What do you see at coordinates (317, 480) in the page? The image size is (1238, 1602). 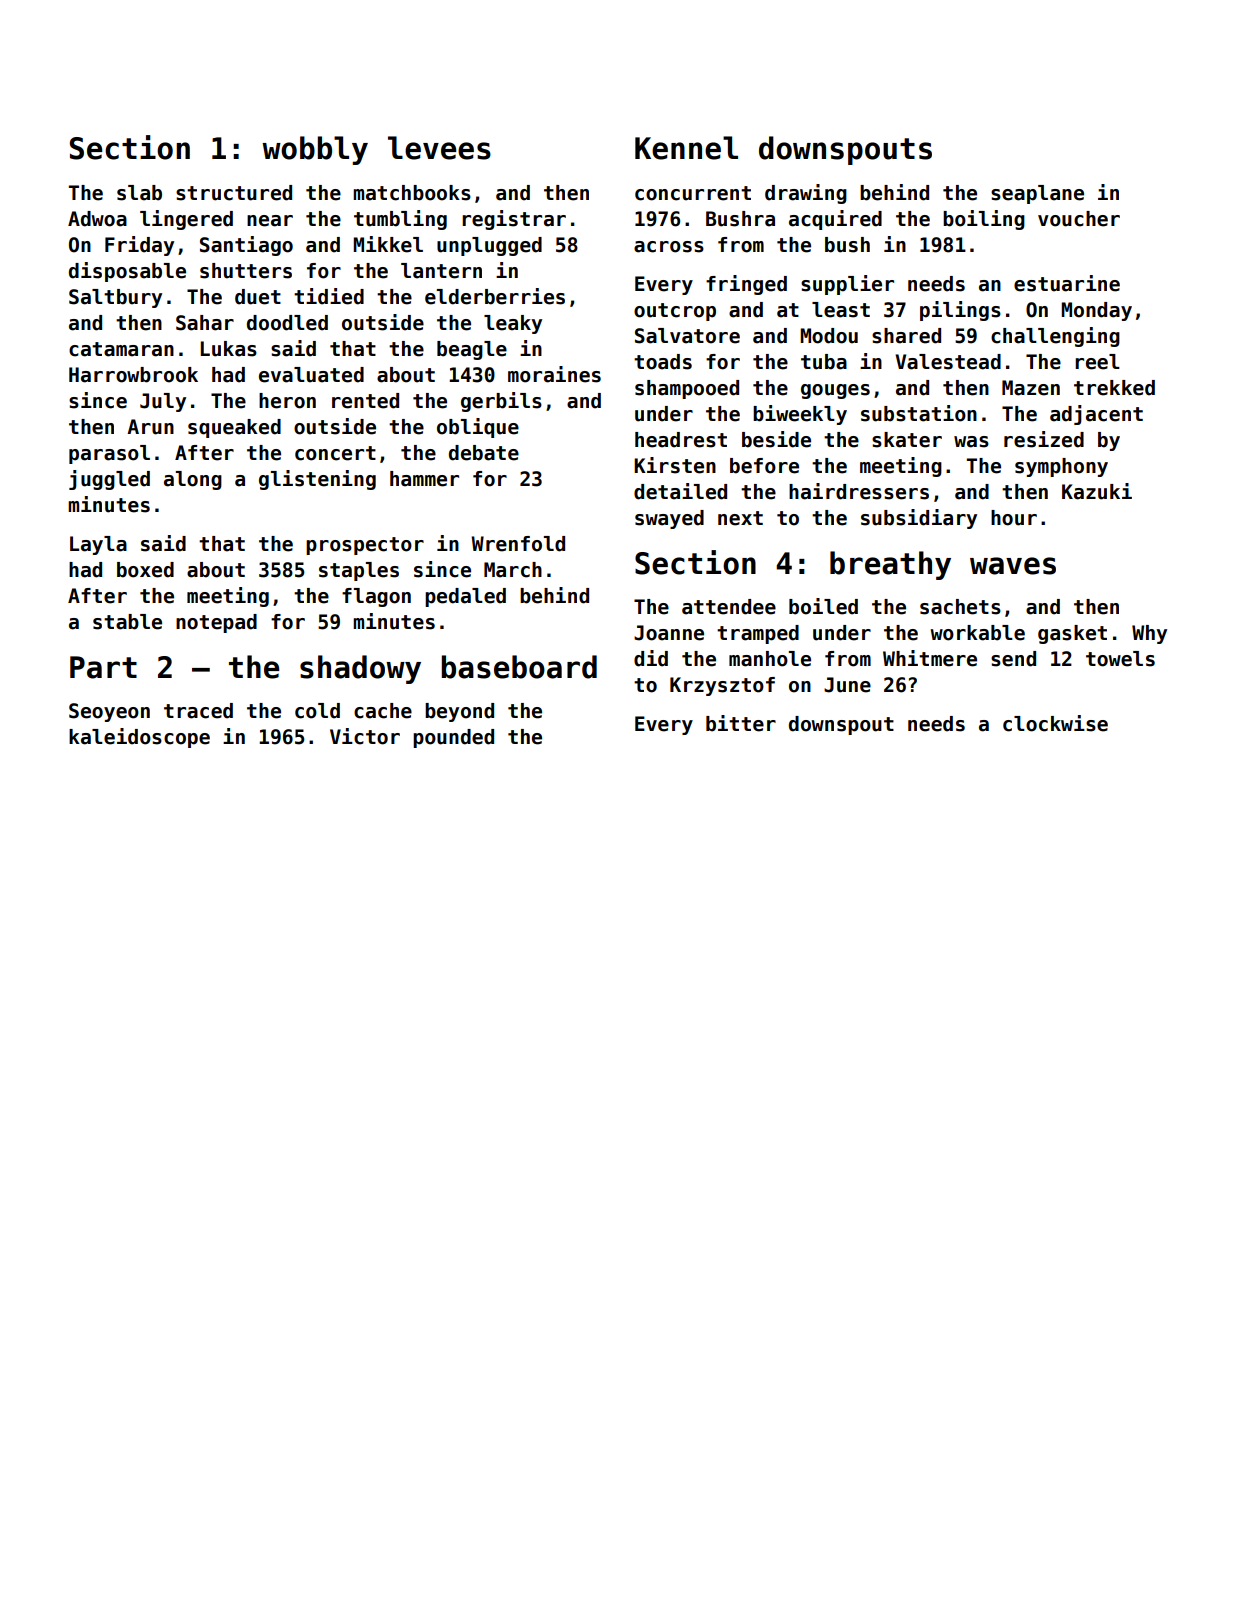 I see `glistening` at bounding box center [317, 480].
